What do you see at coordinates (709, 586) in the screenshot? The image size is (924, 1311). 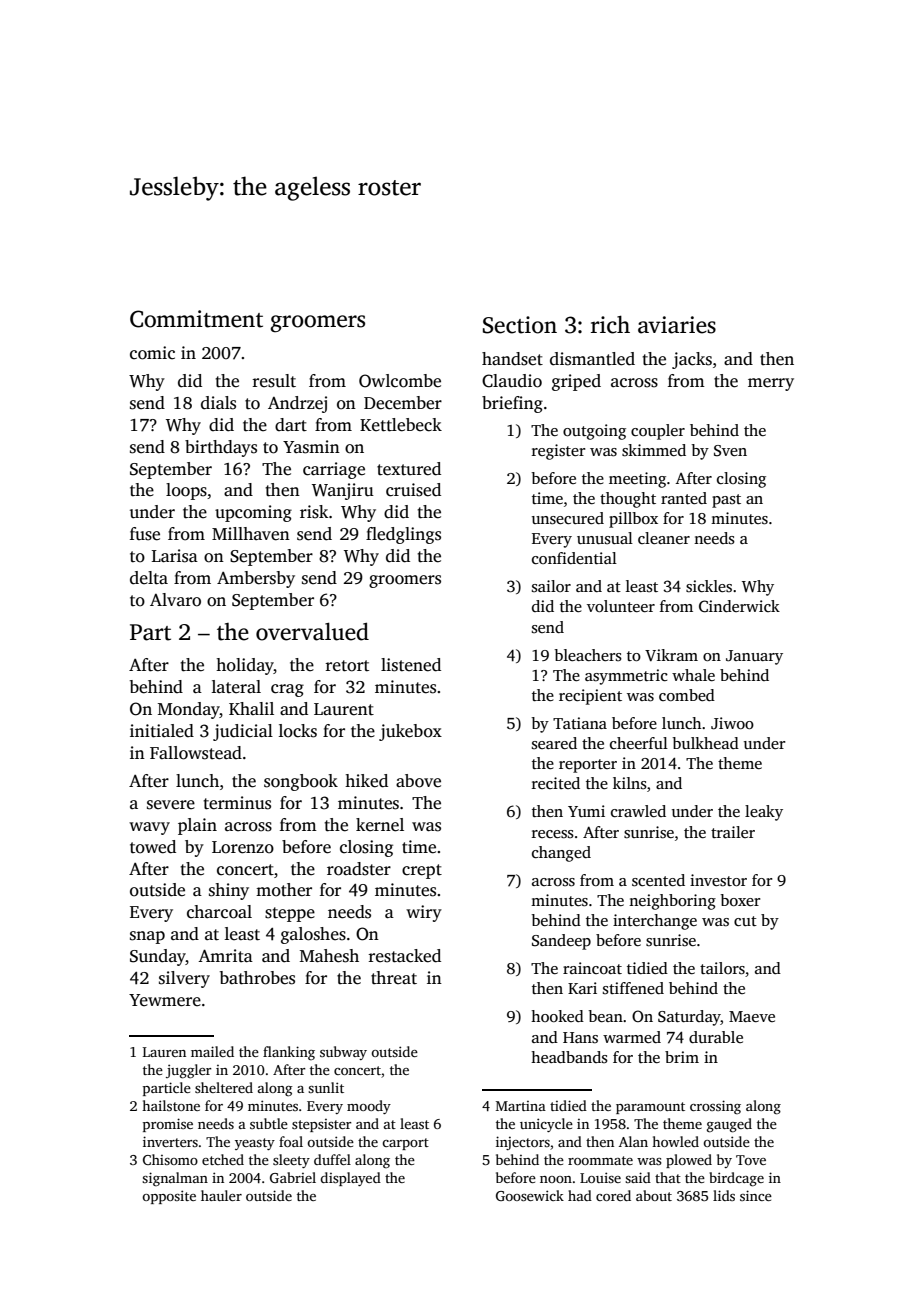 I see `sickles` at bounding box center [709, 586].
